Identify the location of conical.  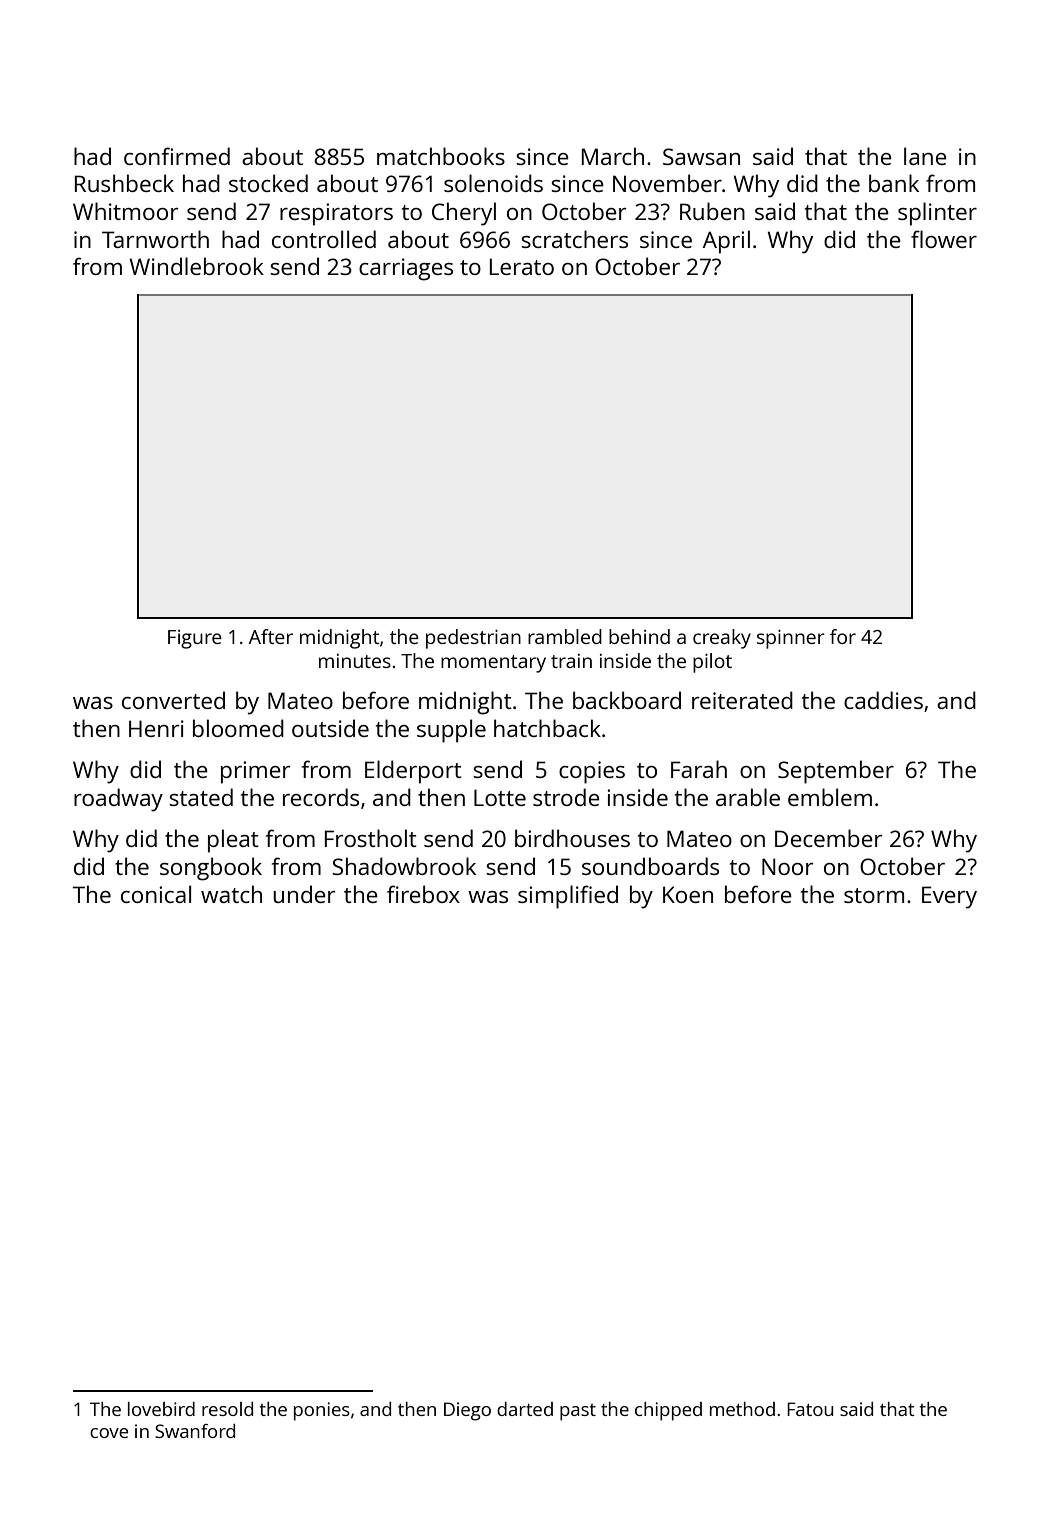
(156, 894).
